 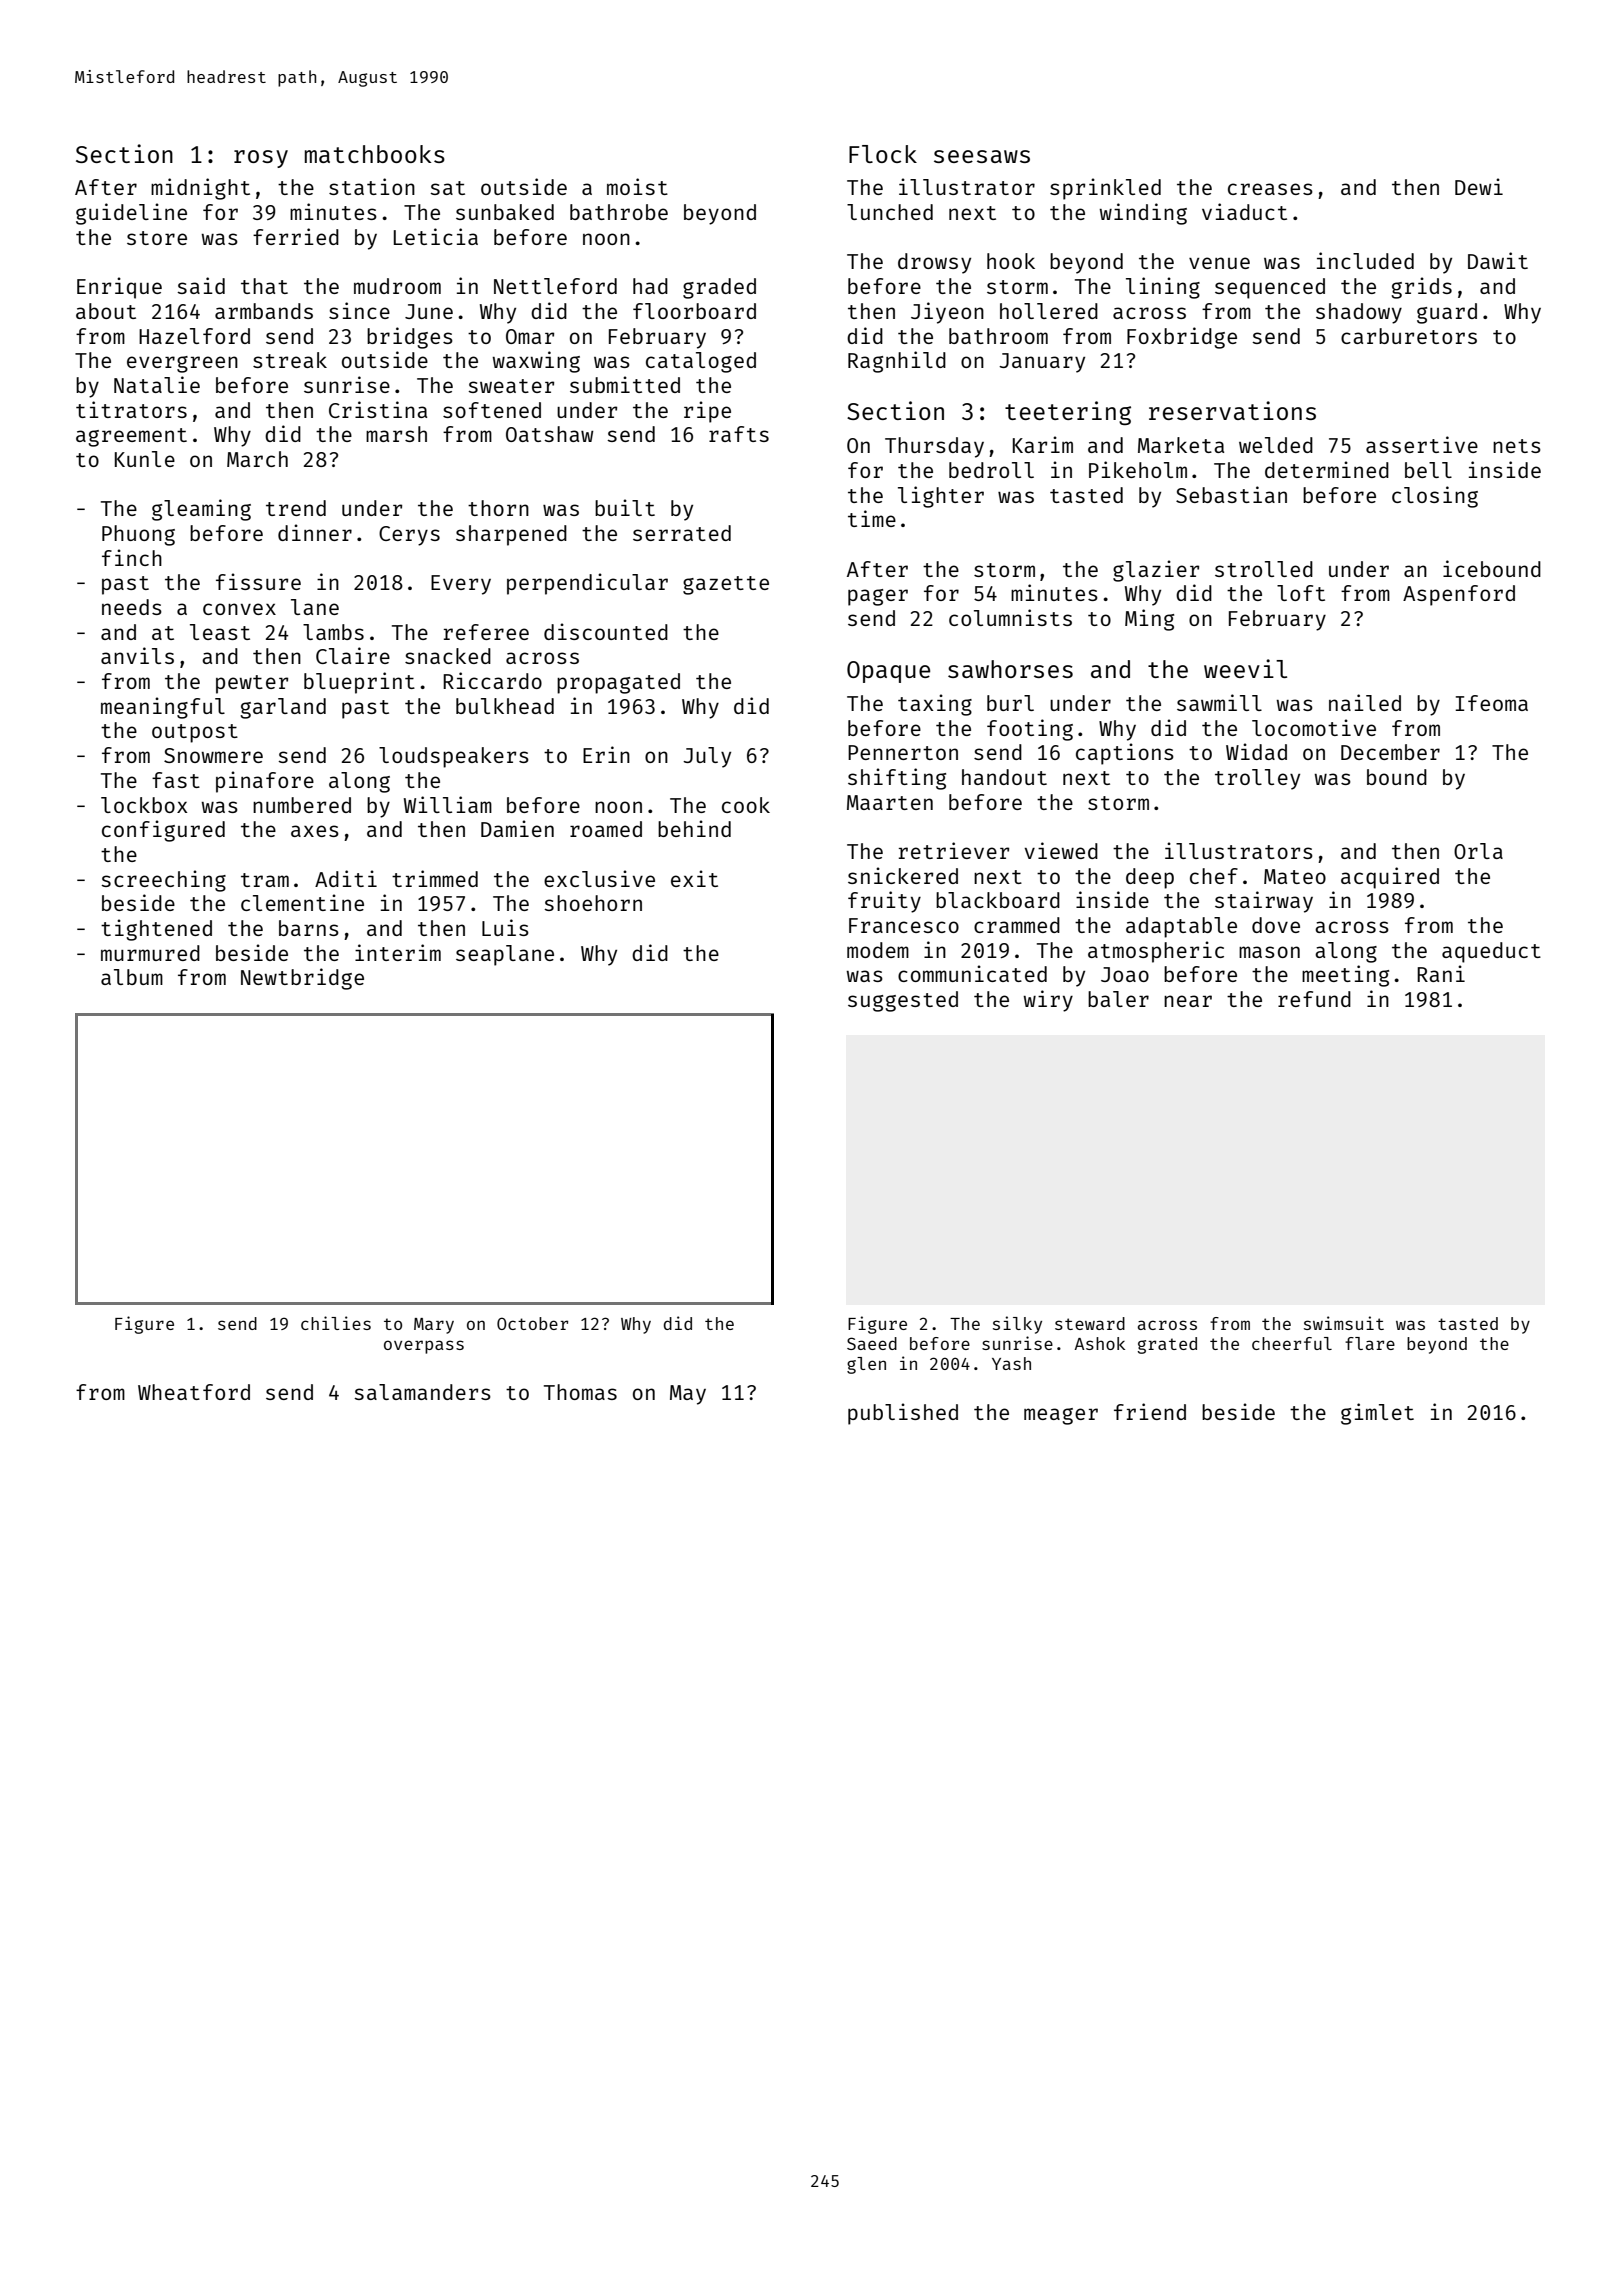 I want to click on December, so click(x=1390, y=752).
